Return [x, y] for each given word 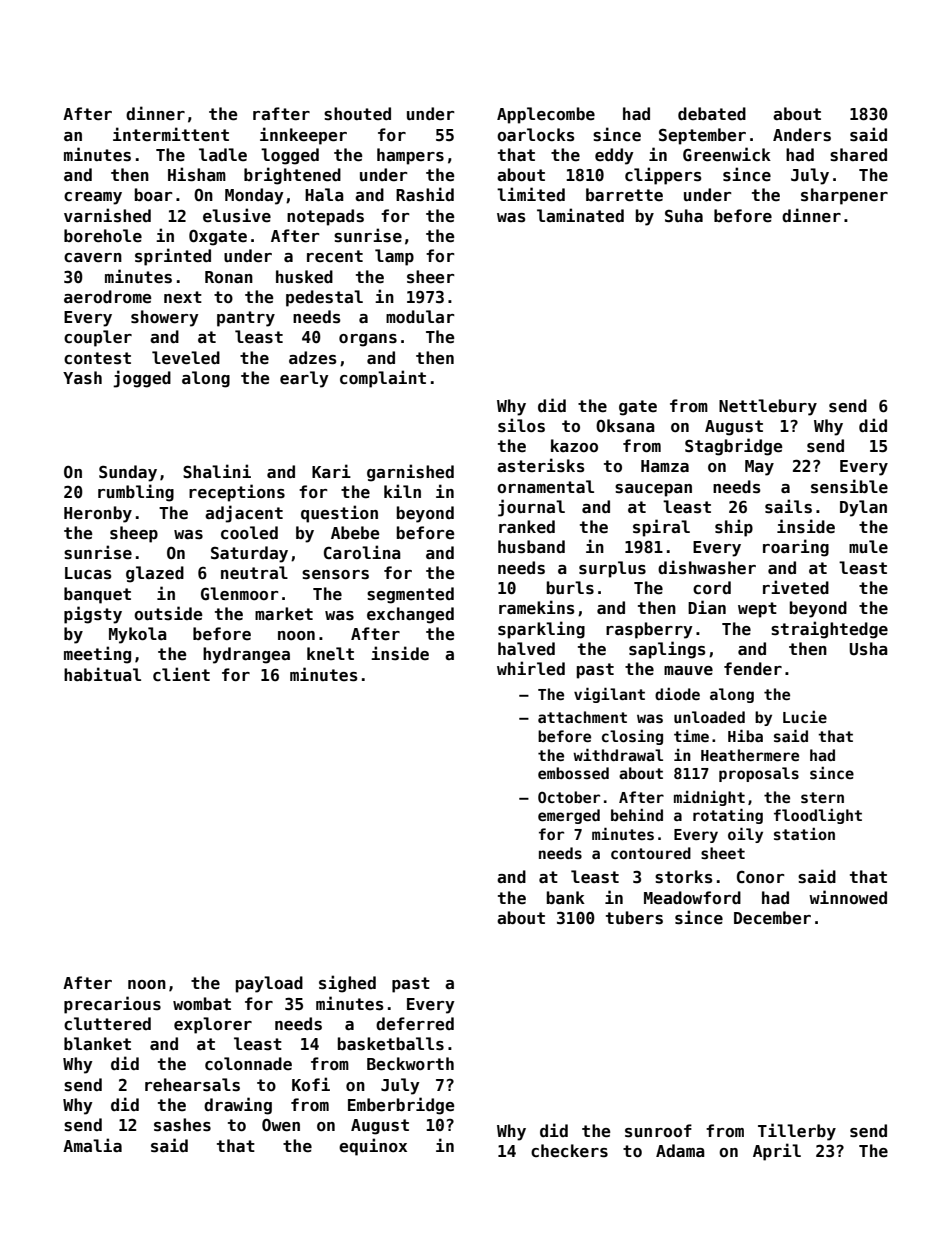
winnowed [848, 897]
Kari [331, 471]
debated [712, 114]
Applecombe [546, 115]
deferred [415, 1024]
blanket [97, 1043]
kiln [402, 491]
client [181, 674]
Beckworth [410, 1064]
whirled [531, 668]
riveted [796, 587]
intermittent [171, 134]
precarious [112, 1005]
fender [753, 669]
